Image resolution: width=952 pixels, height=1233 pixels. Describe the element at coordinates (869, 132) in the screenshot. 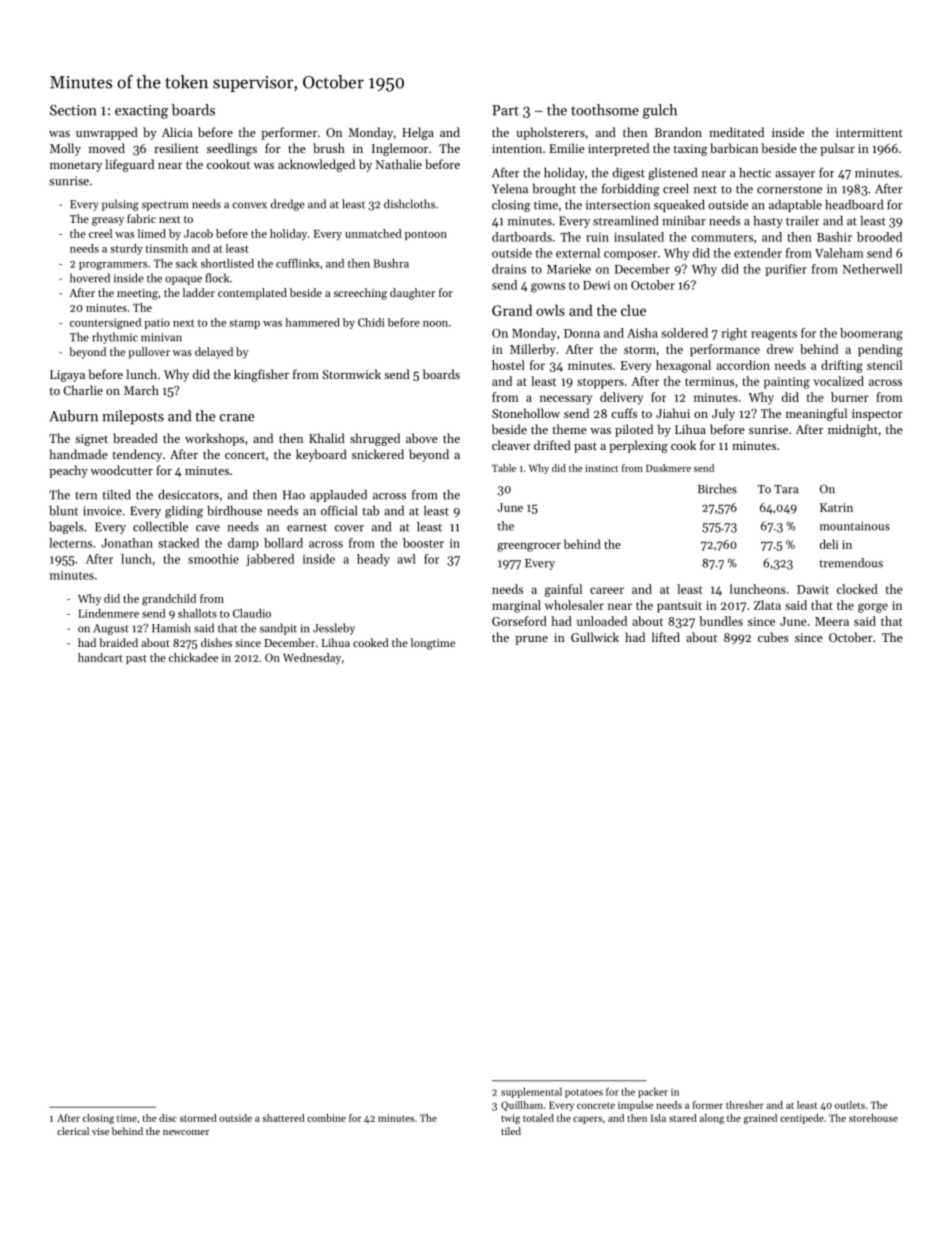

I see `intermittent` at that location.
